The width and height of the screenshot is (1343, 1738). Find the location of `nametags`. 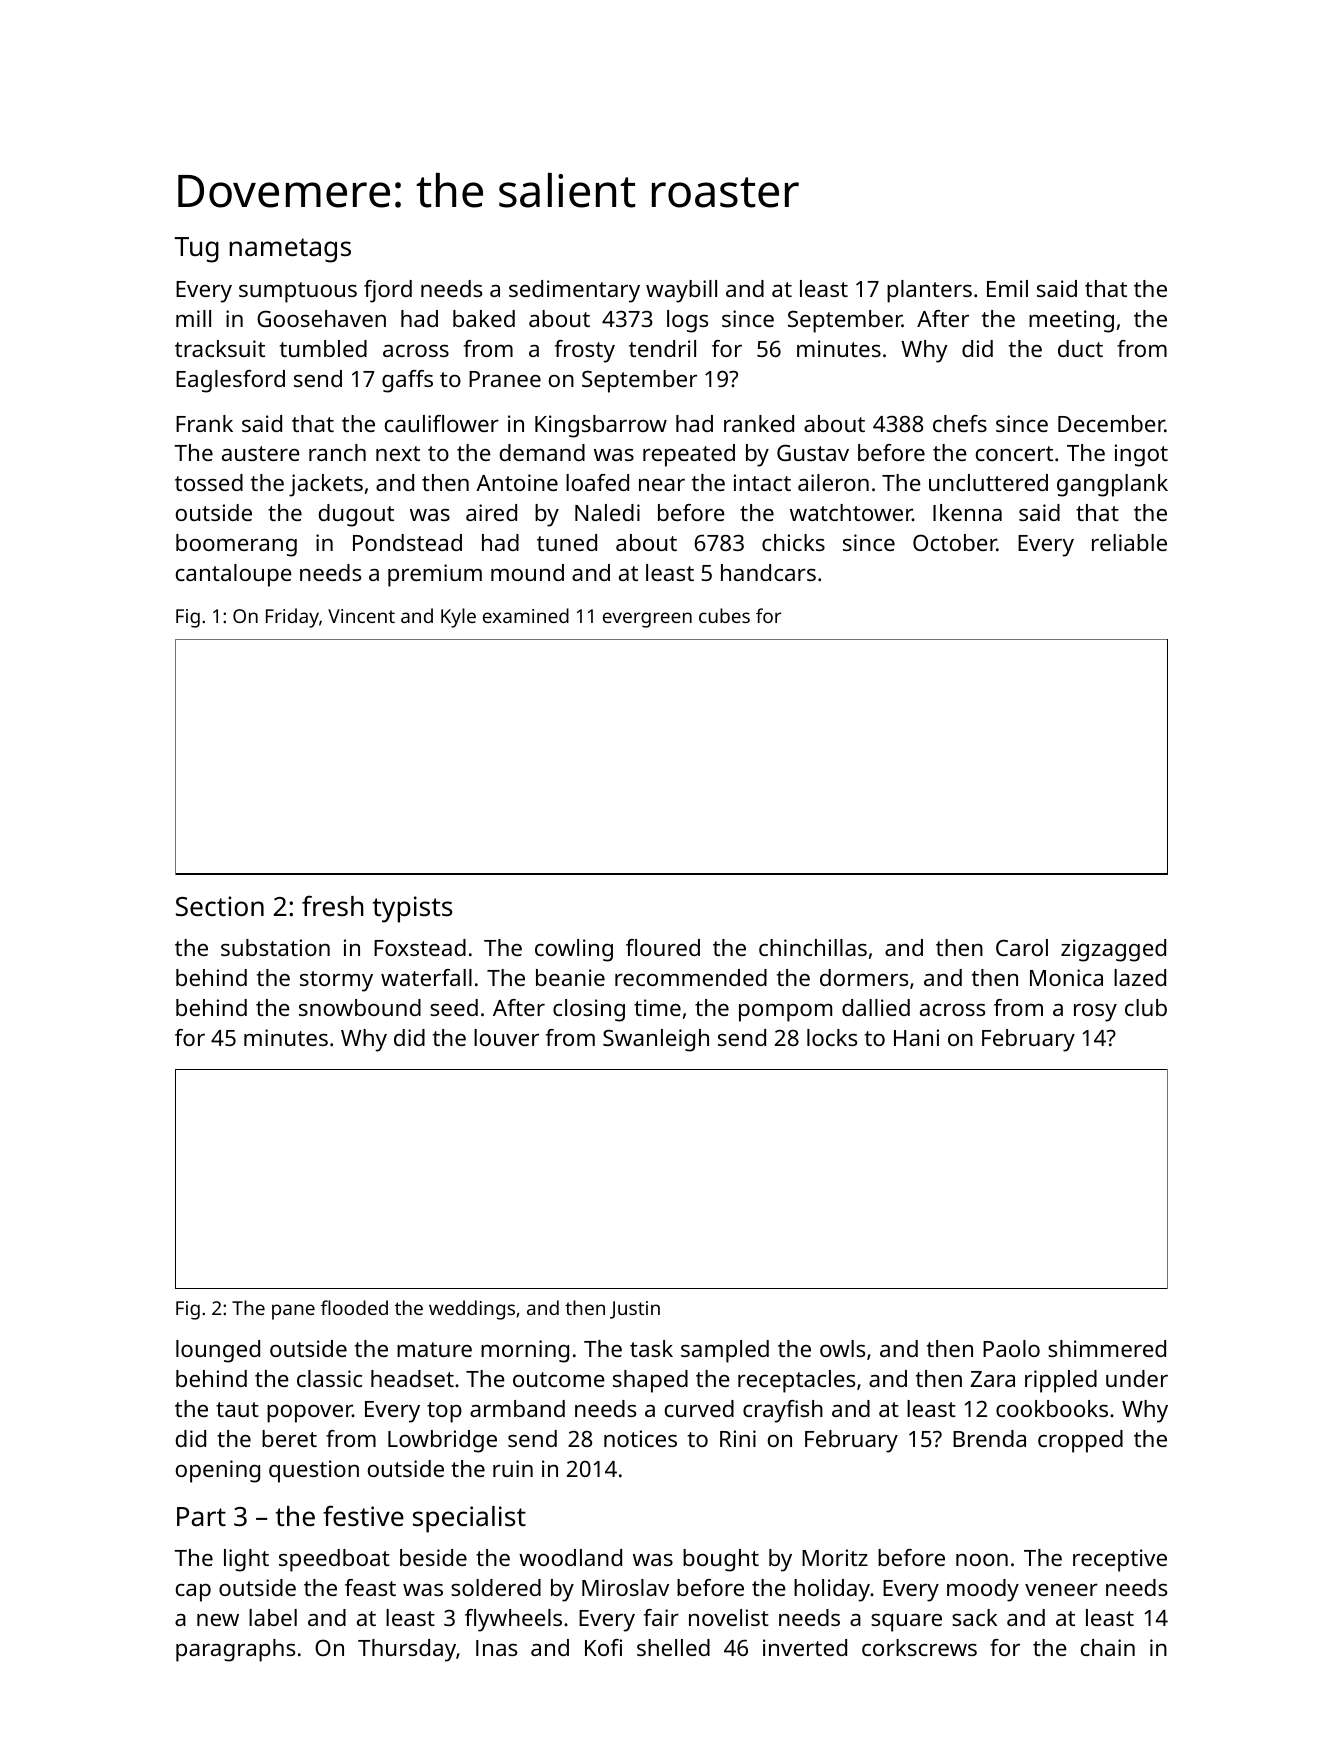

nametags is located at coordinates (290, 250).
